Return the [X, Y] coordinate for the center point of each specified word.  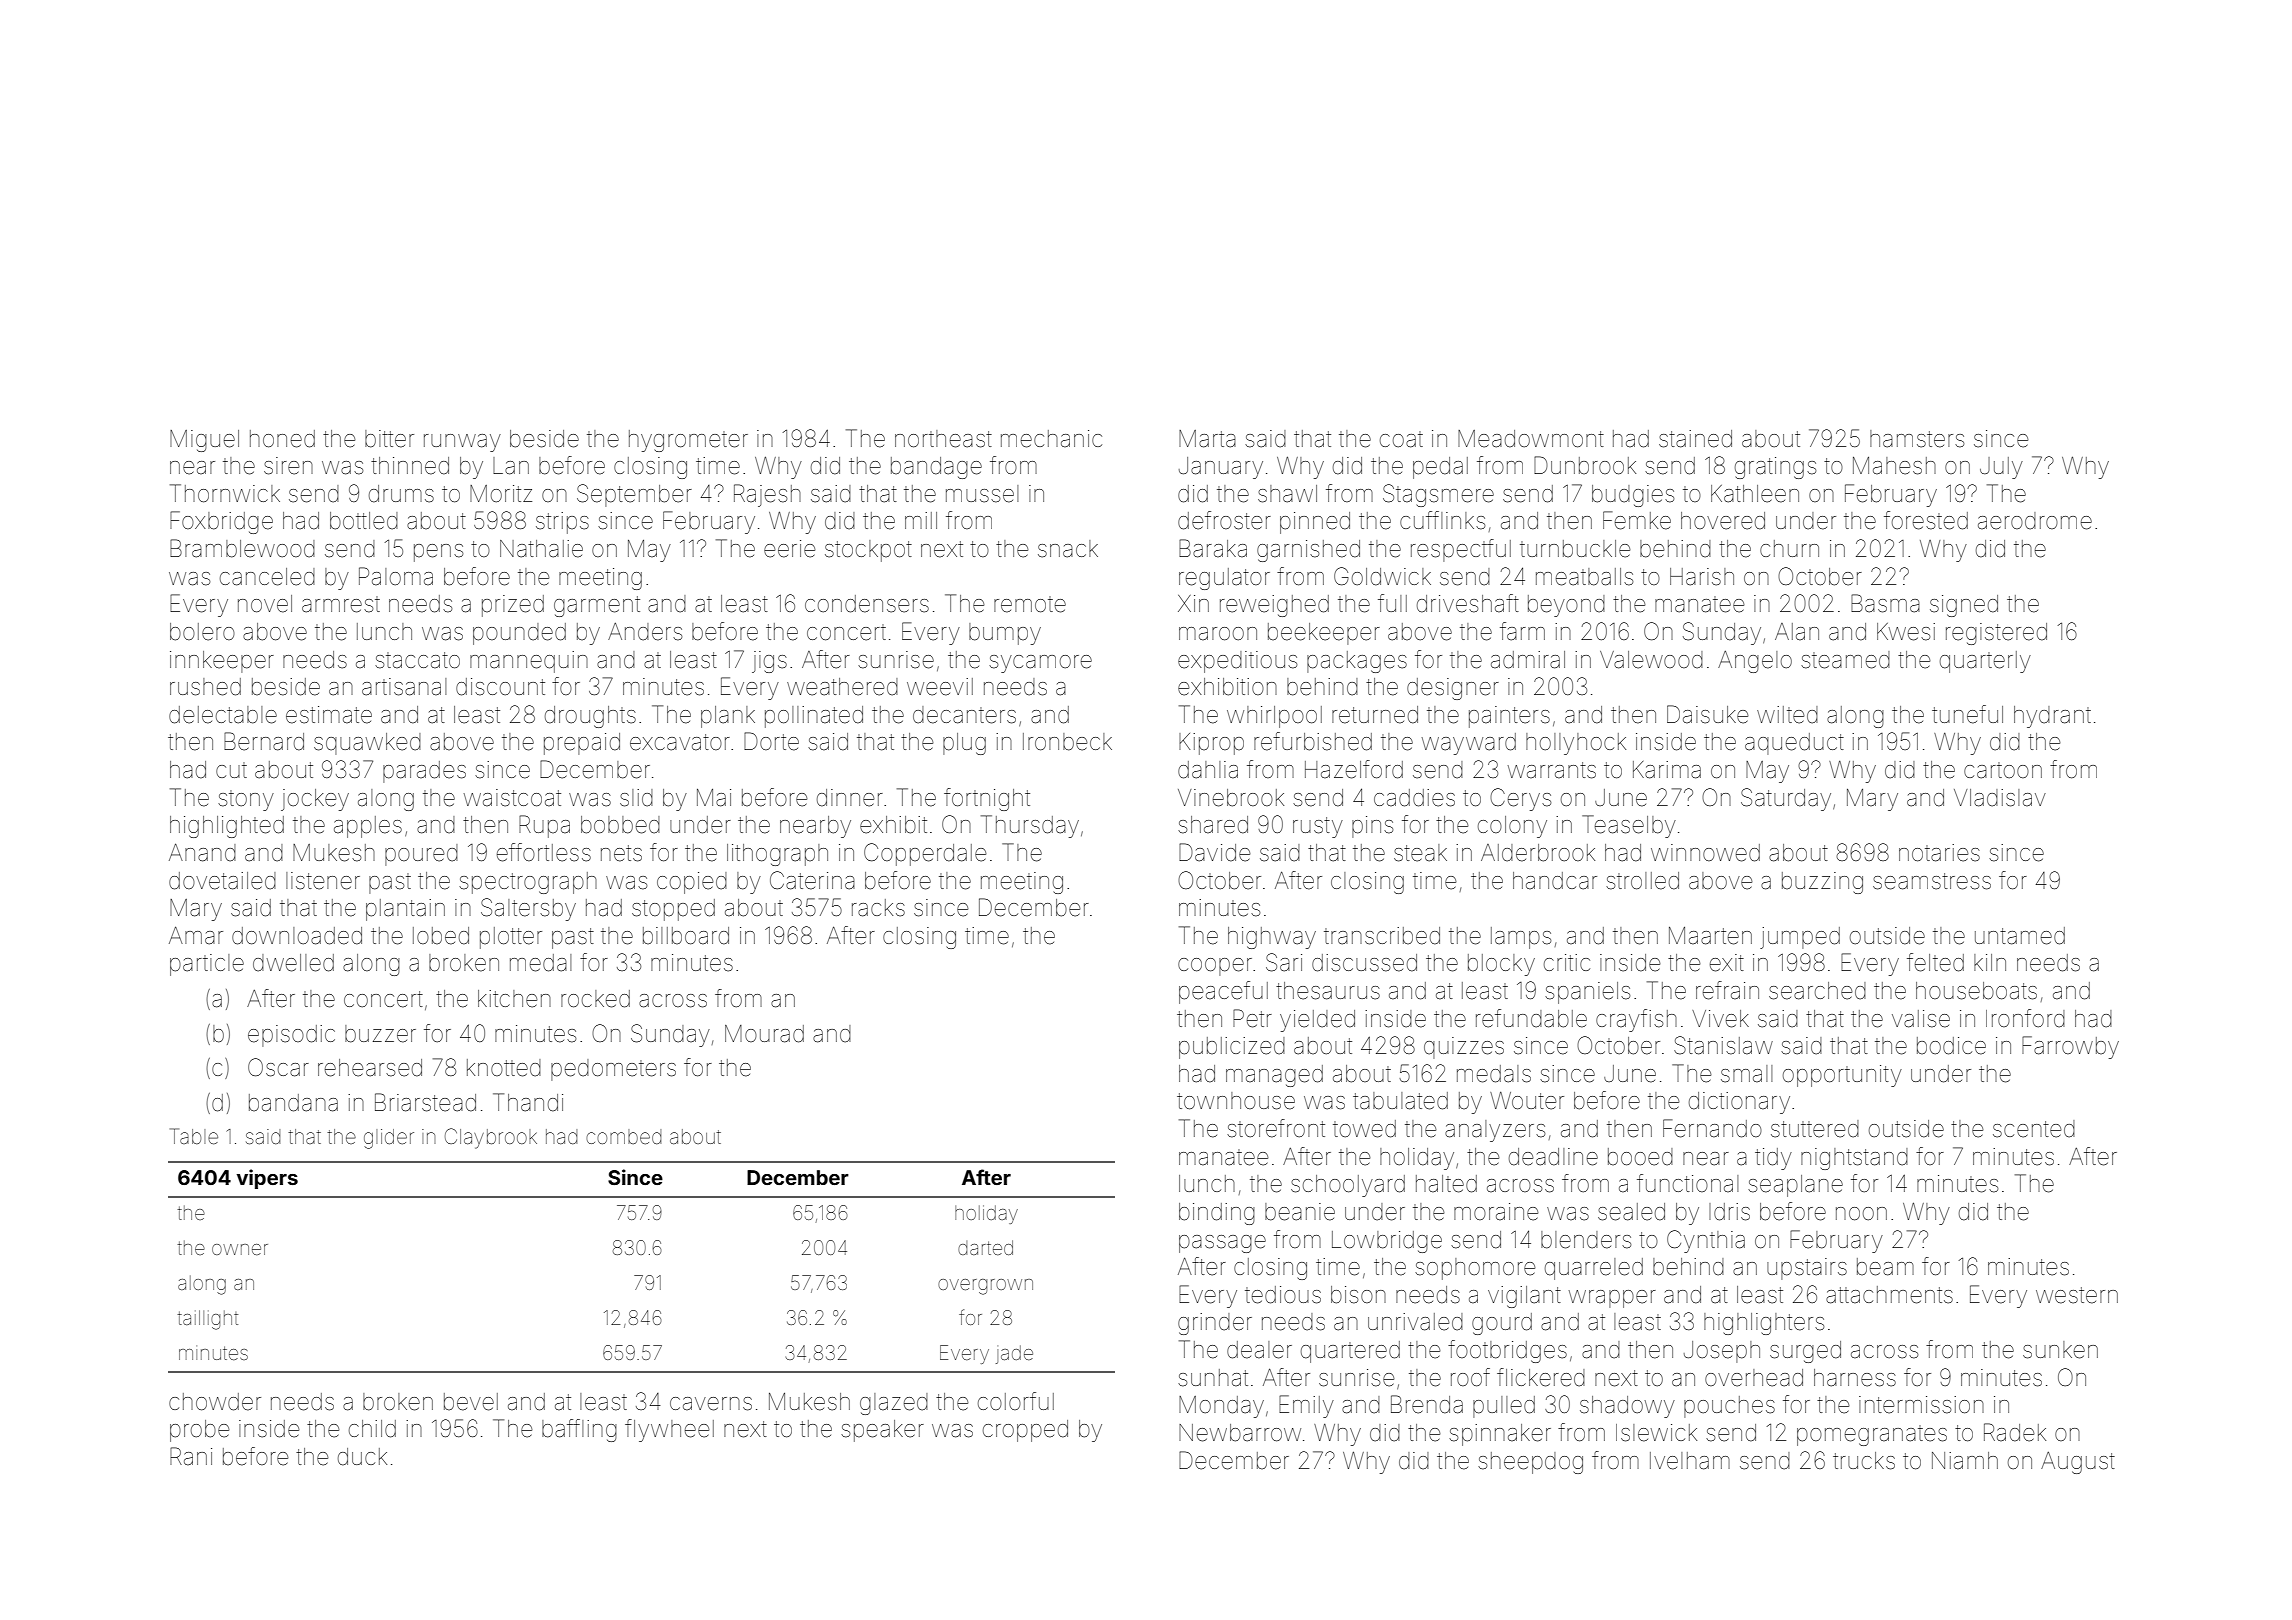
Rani [191, 1456]
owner [240, 1249]
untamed [2020, 936]
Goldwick [1382, 576]
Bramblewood [242, 548]
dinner [850, 798]
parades [424, 772]
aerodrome [2035, 521]
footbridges [1507, 1351]
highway [1272, 938]
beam [1885, 1267]
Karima [1667, 770]
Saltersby [528, 909]
